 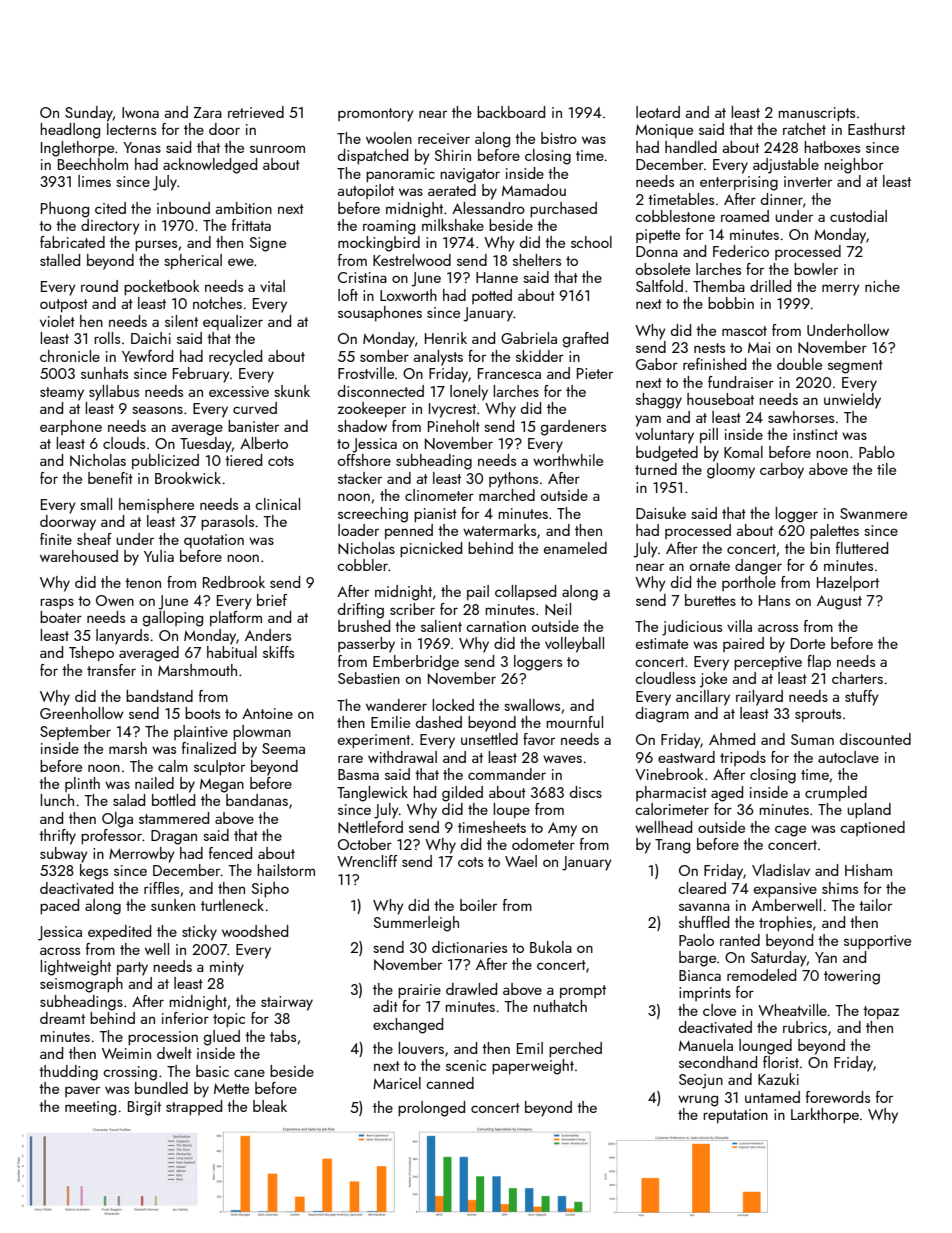 I want to click on stuffy, so click(x=862, y=698).
